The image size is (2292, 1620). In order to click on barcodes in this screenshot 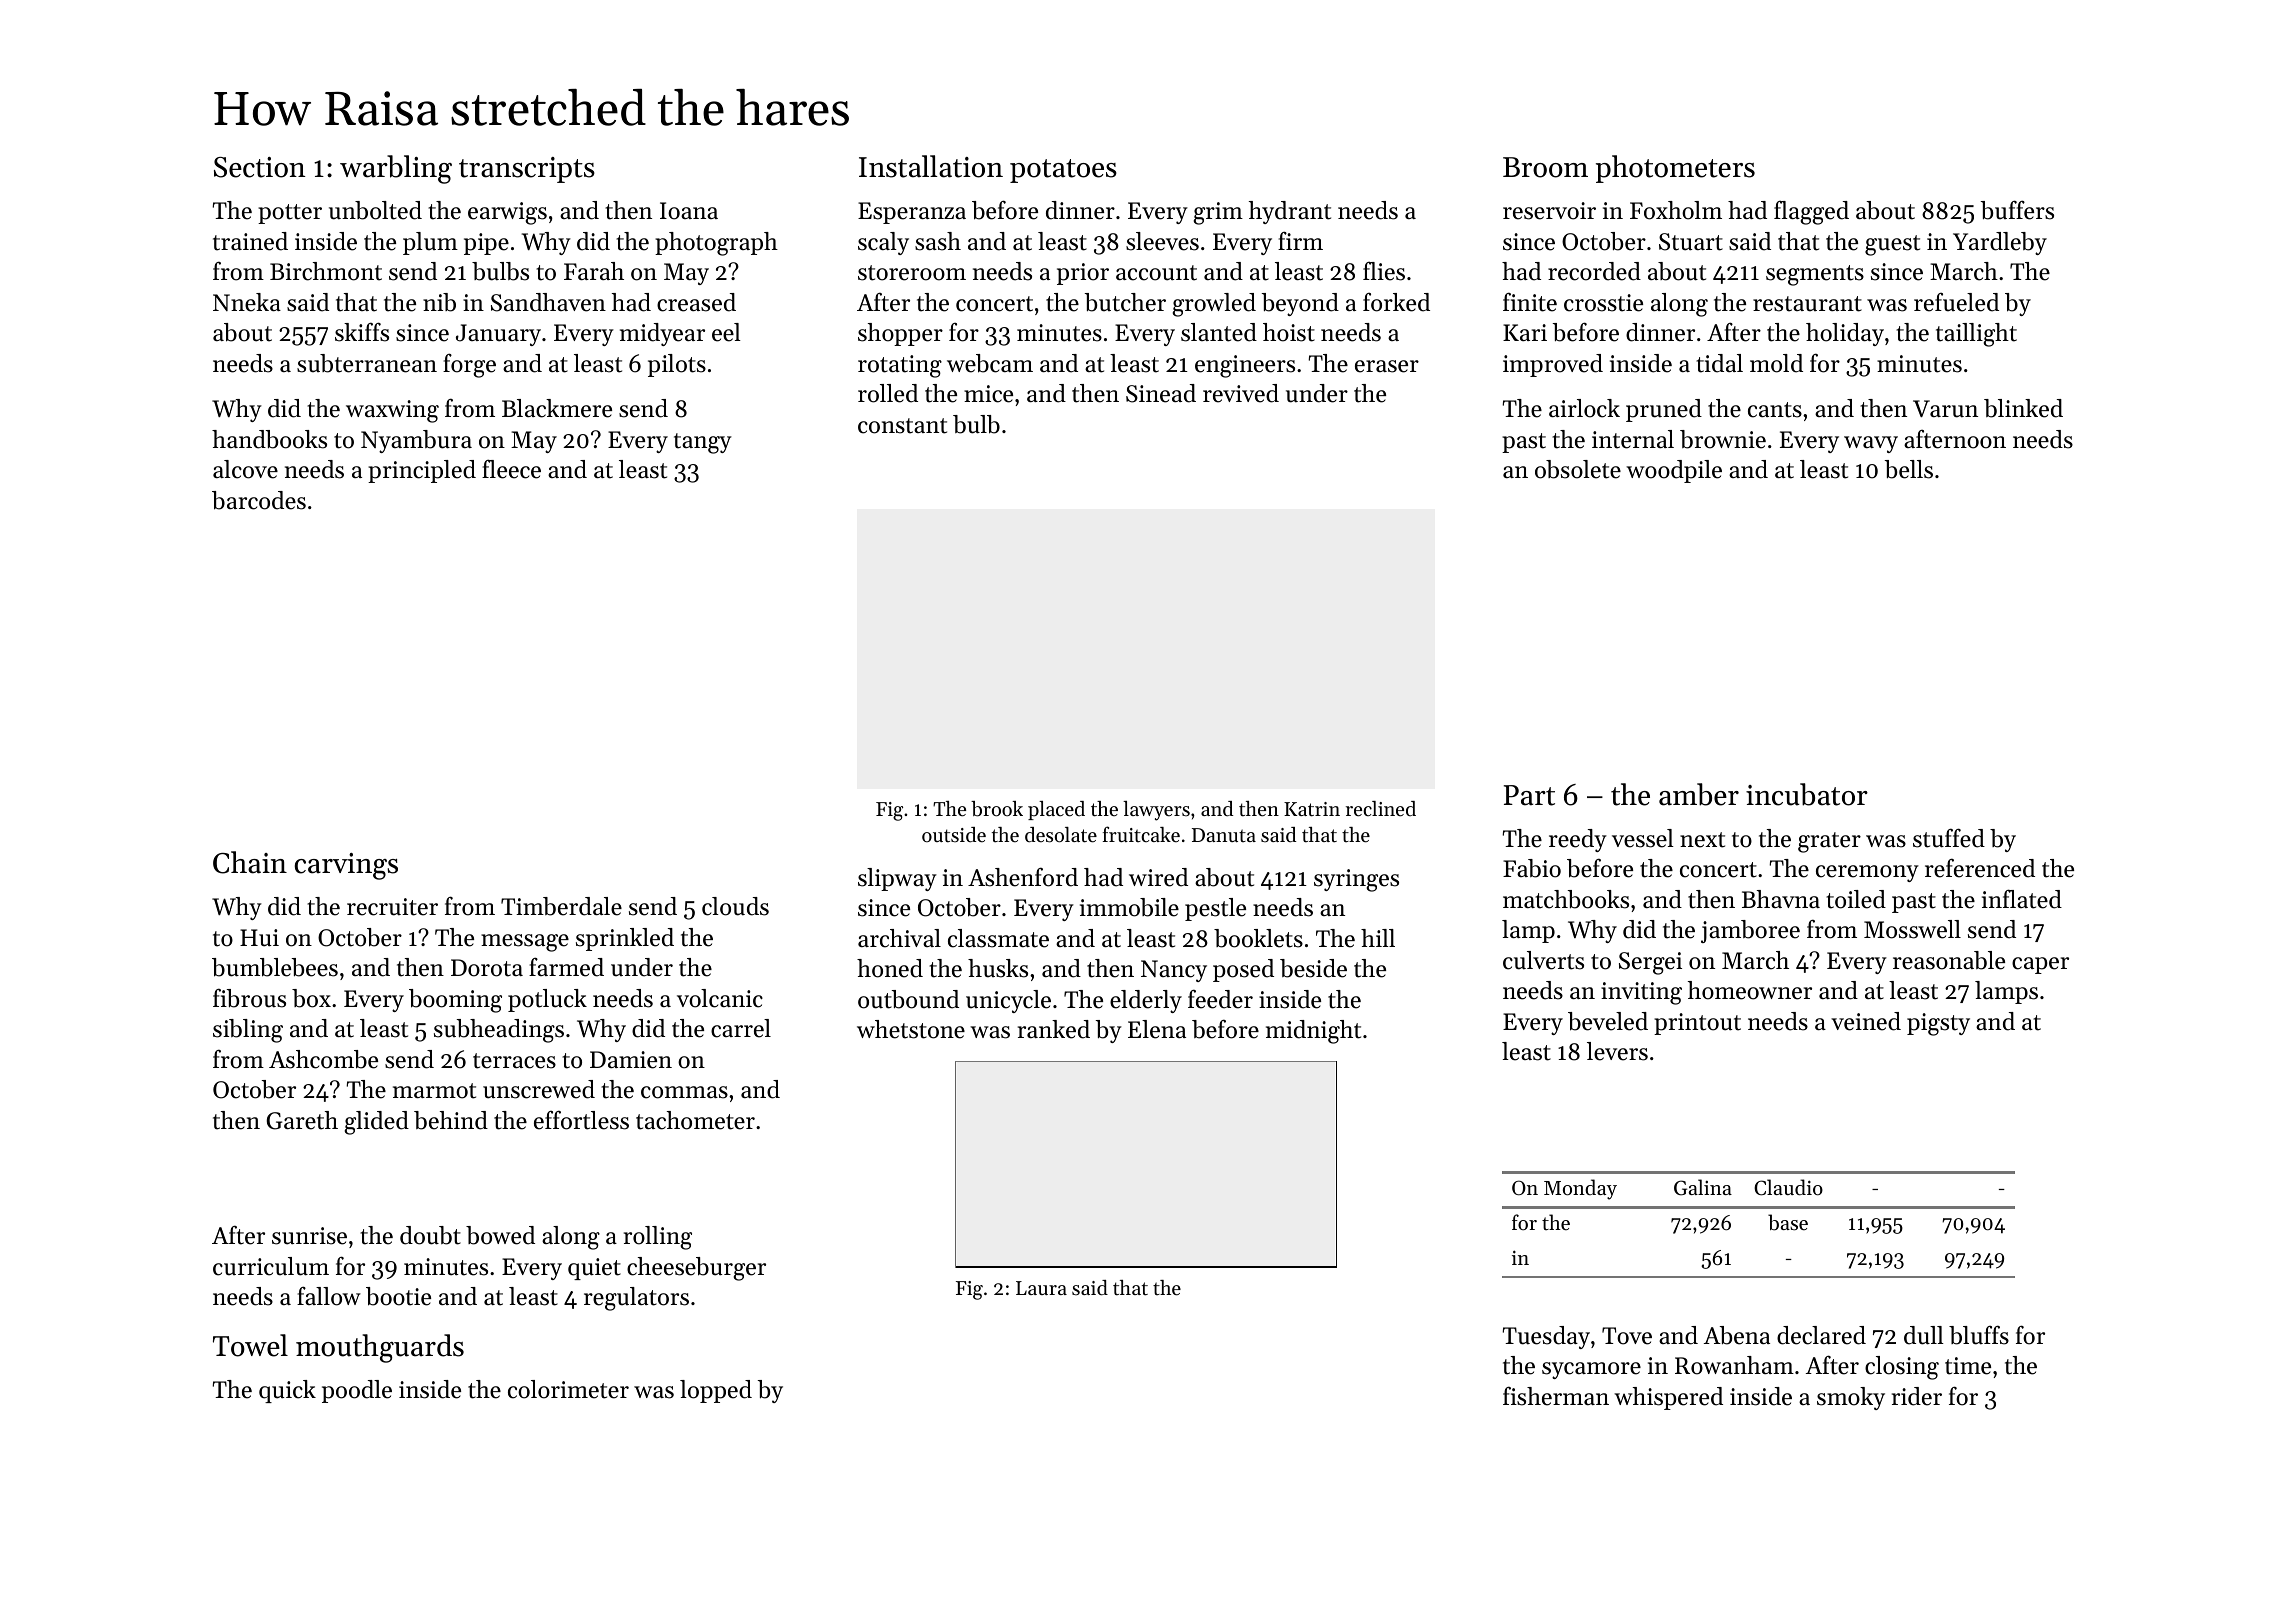, I will do `click(259, 500)`.
